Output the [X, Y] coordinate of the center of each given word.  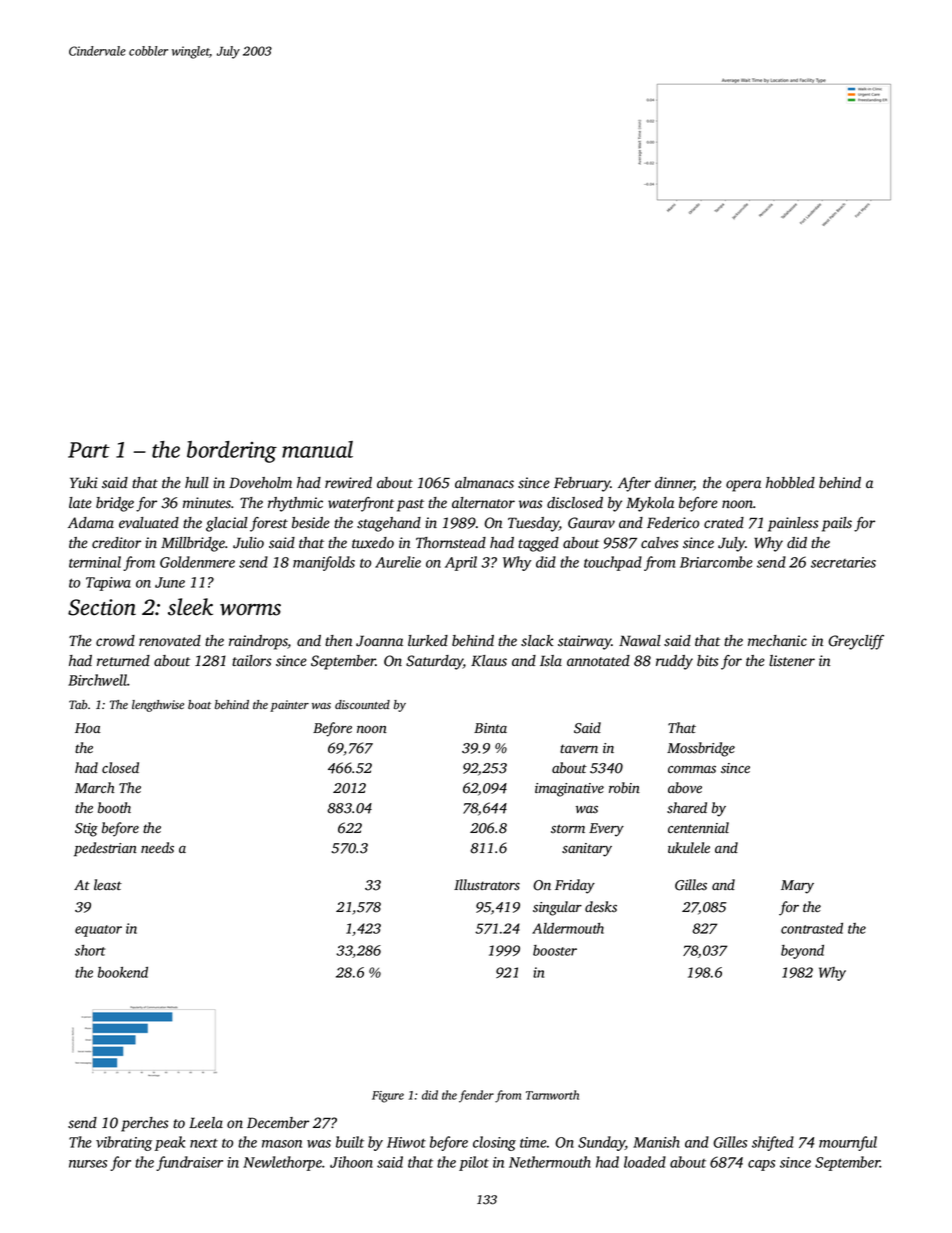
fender [476, 1096]
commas [692, 769]
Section [102, 607]
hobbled [790, 483]
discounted [362, 704]
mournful [848, 1143]
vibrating [124, 1143]
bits [707, 661]
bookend [123, 972]
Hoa [88, 728]
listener [792, 660]
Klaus [489, 661]
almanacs [484, 483]
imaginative [569, 790]
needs [157, 847]
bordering [232, 452]
